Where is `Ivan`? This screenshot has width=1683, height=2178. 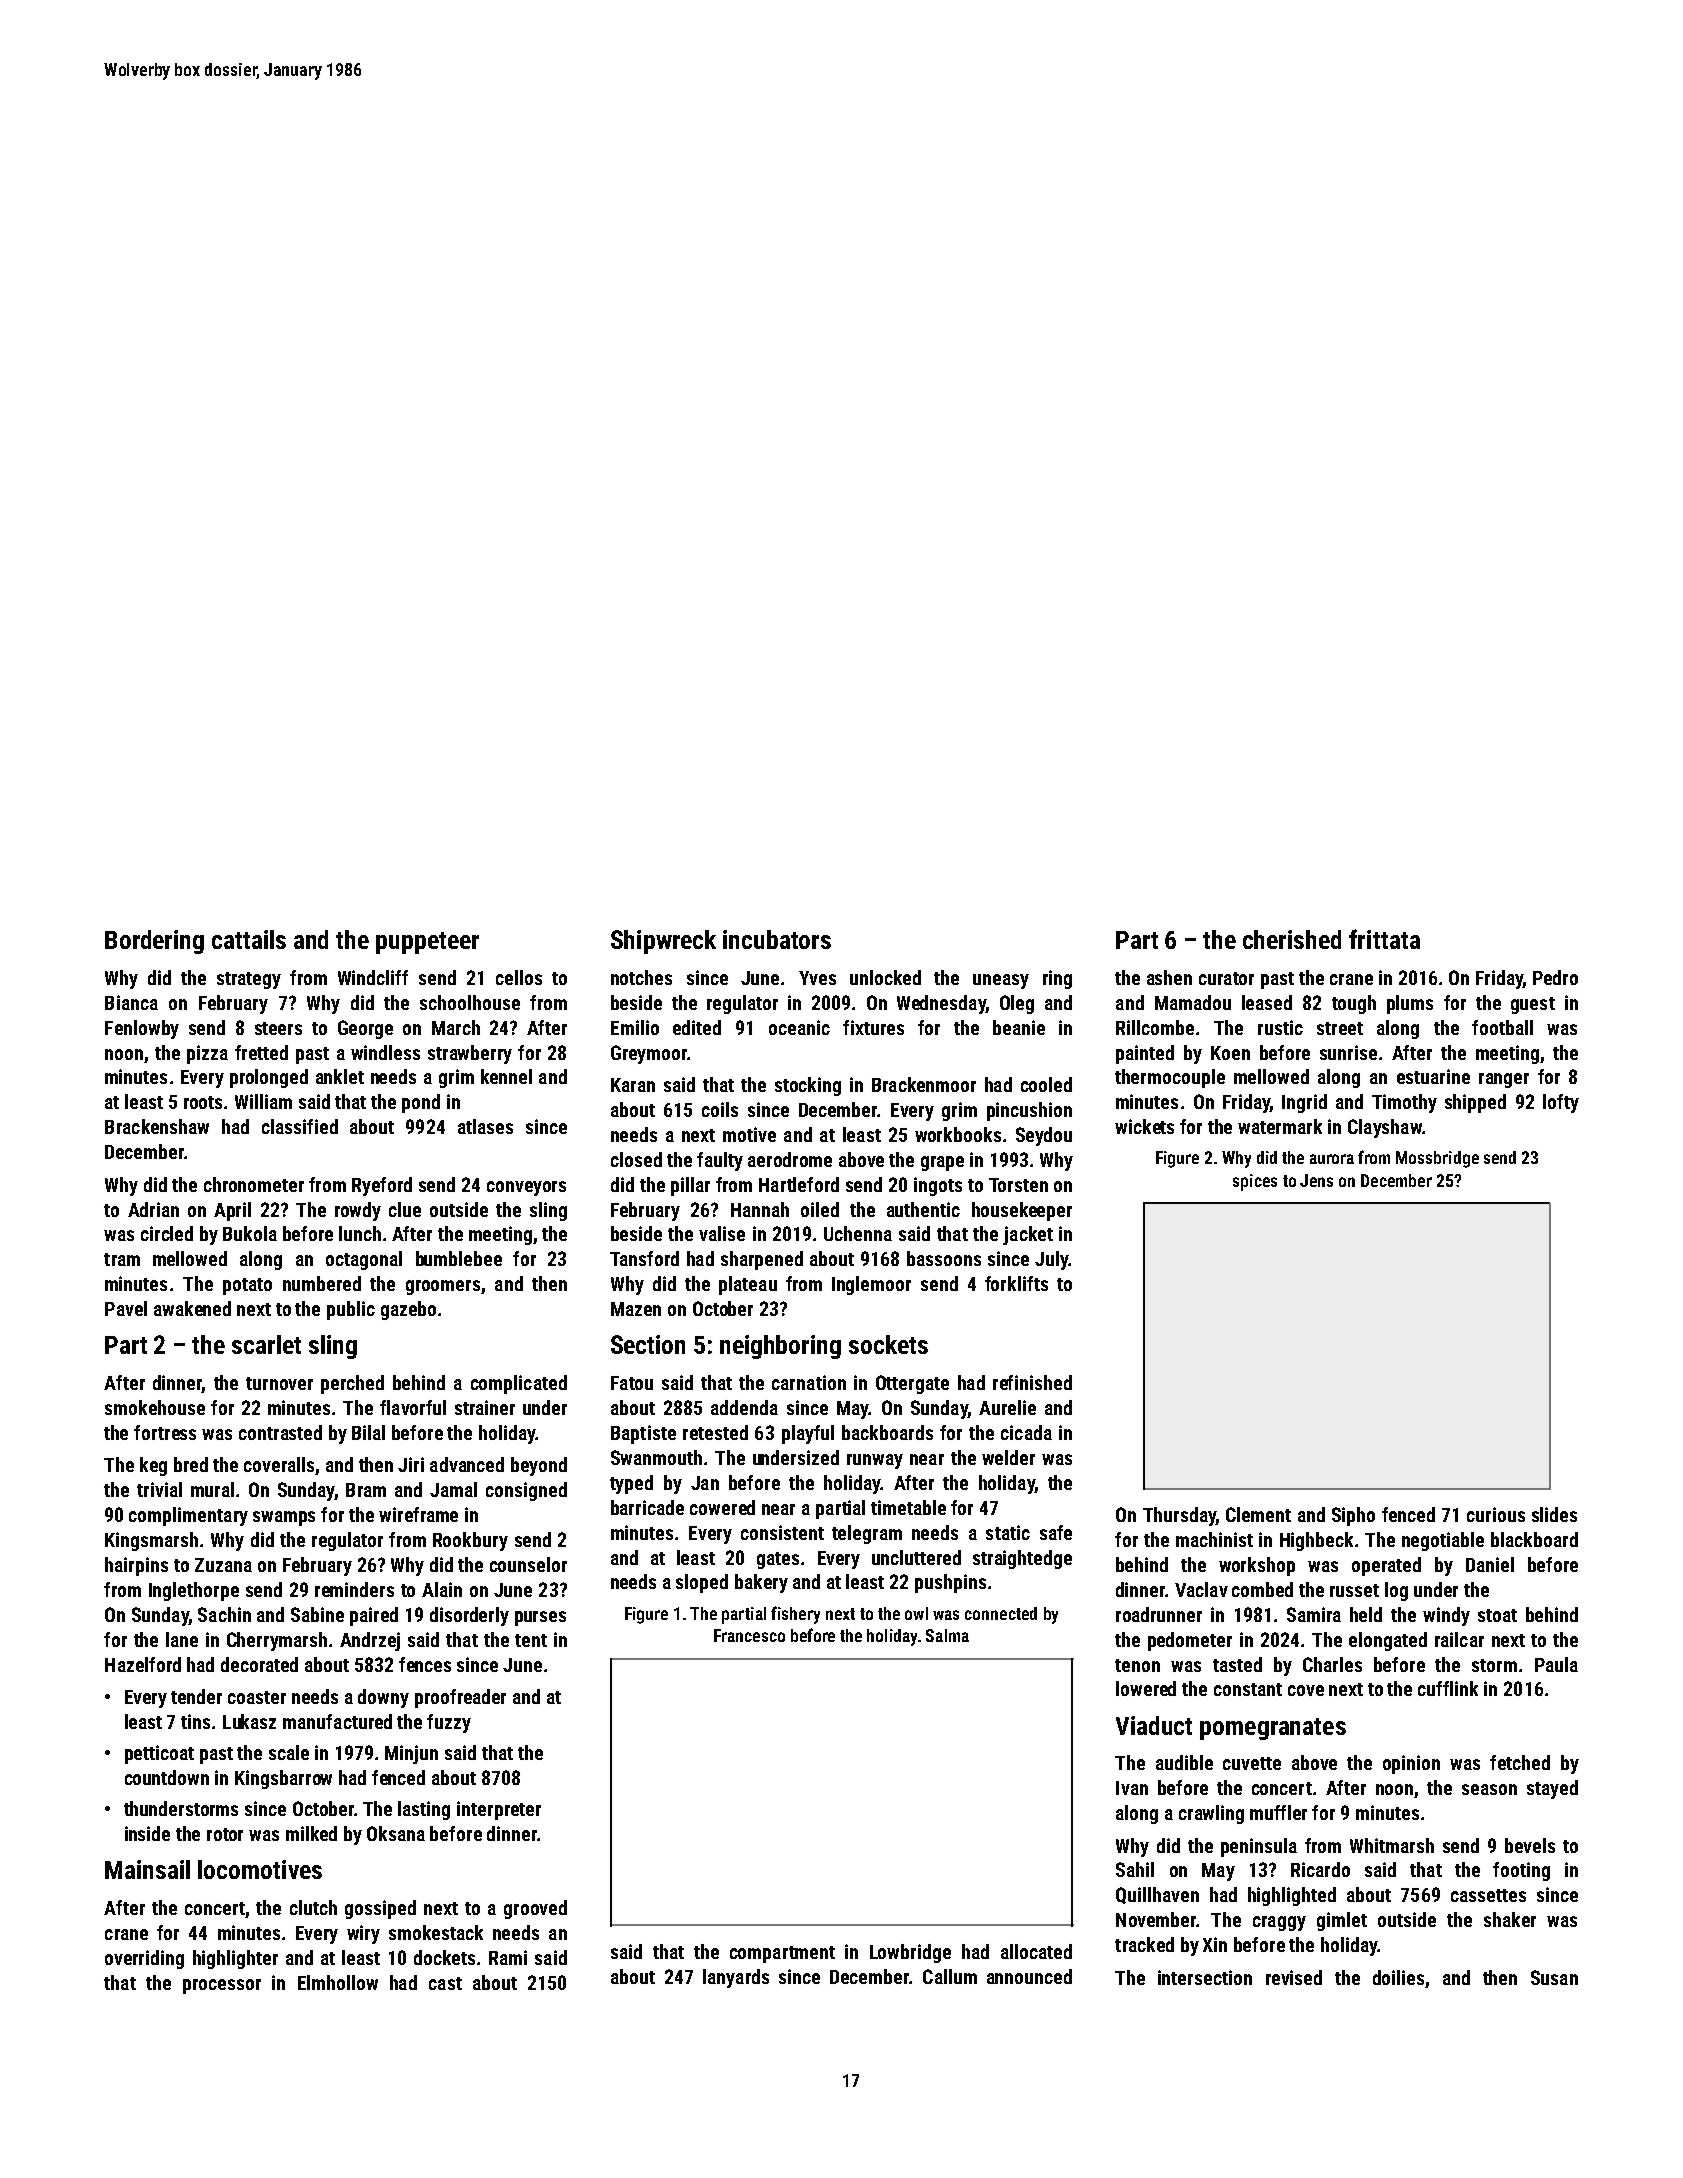 Ivan is located at coordinates (1132, 1788).
